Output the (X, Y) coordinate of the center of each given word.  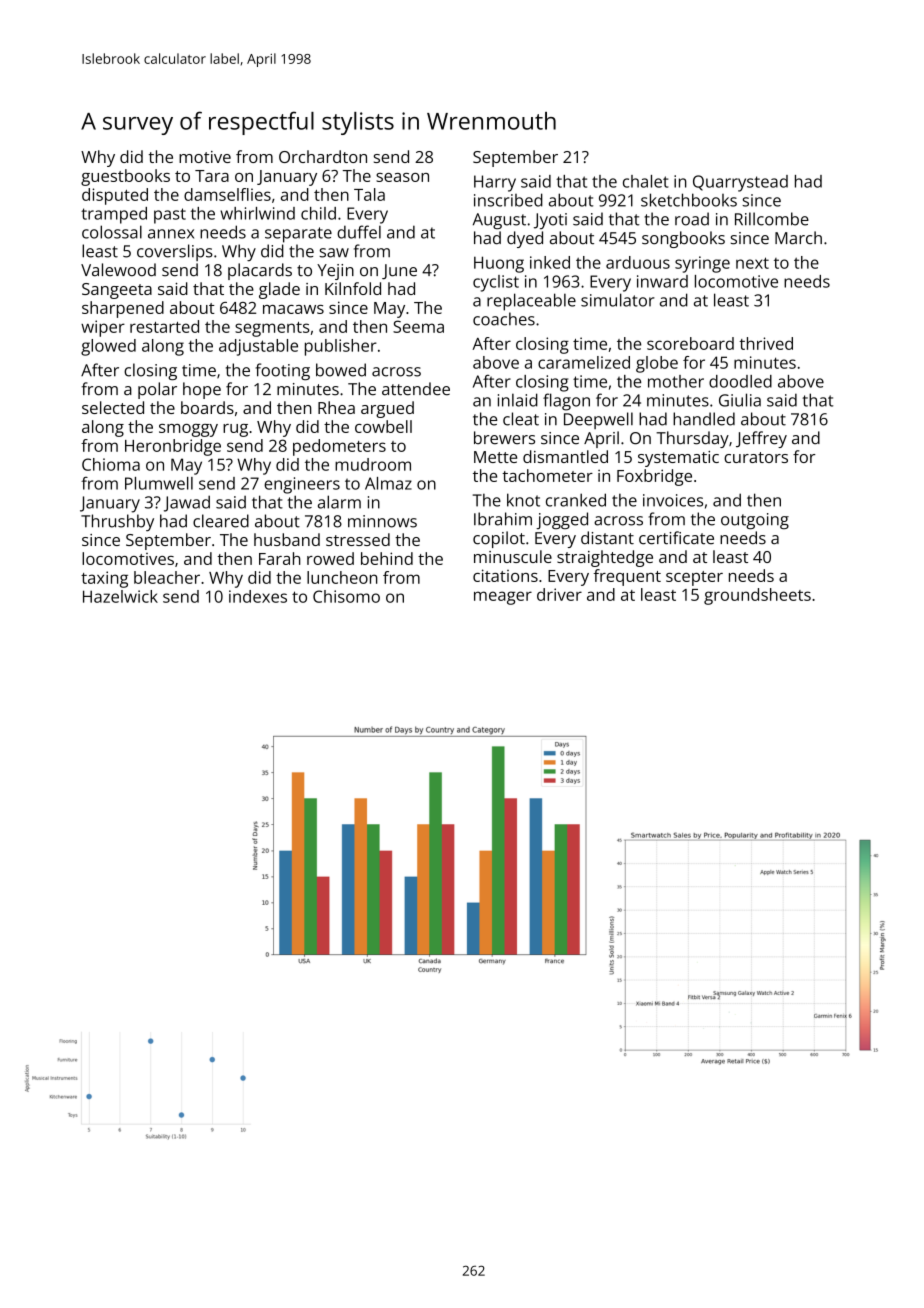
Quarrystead (740, 183)
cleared (221, 521)
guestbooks (125, 177)
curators (756, 457)
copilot (499, 539)
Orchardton (323, 156)
